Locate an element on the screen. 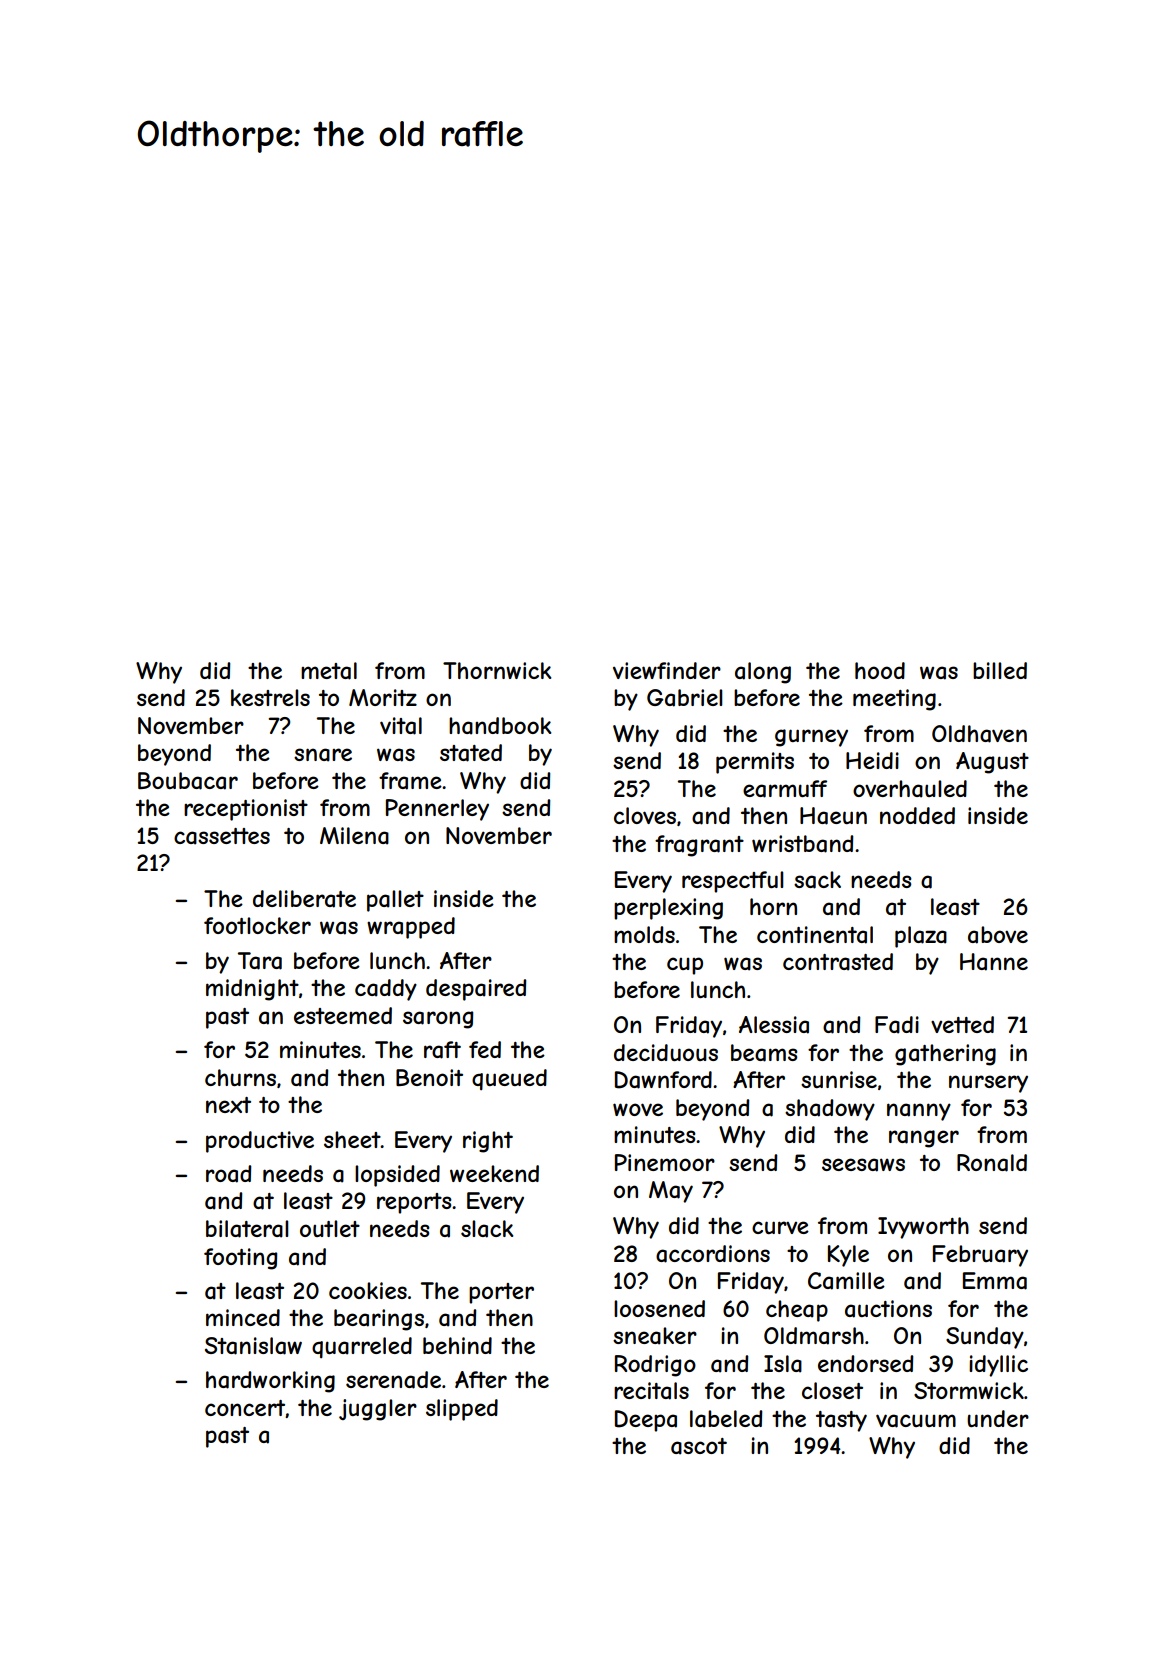 This screenshot has height=1654, width=1165. porter is located at coordinates (501, 1293).
